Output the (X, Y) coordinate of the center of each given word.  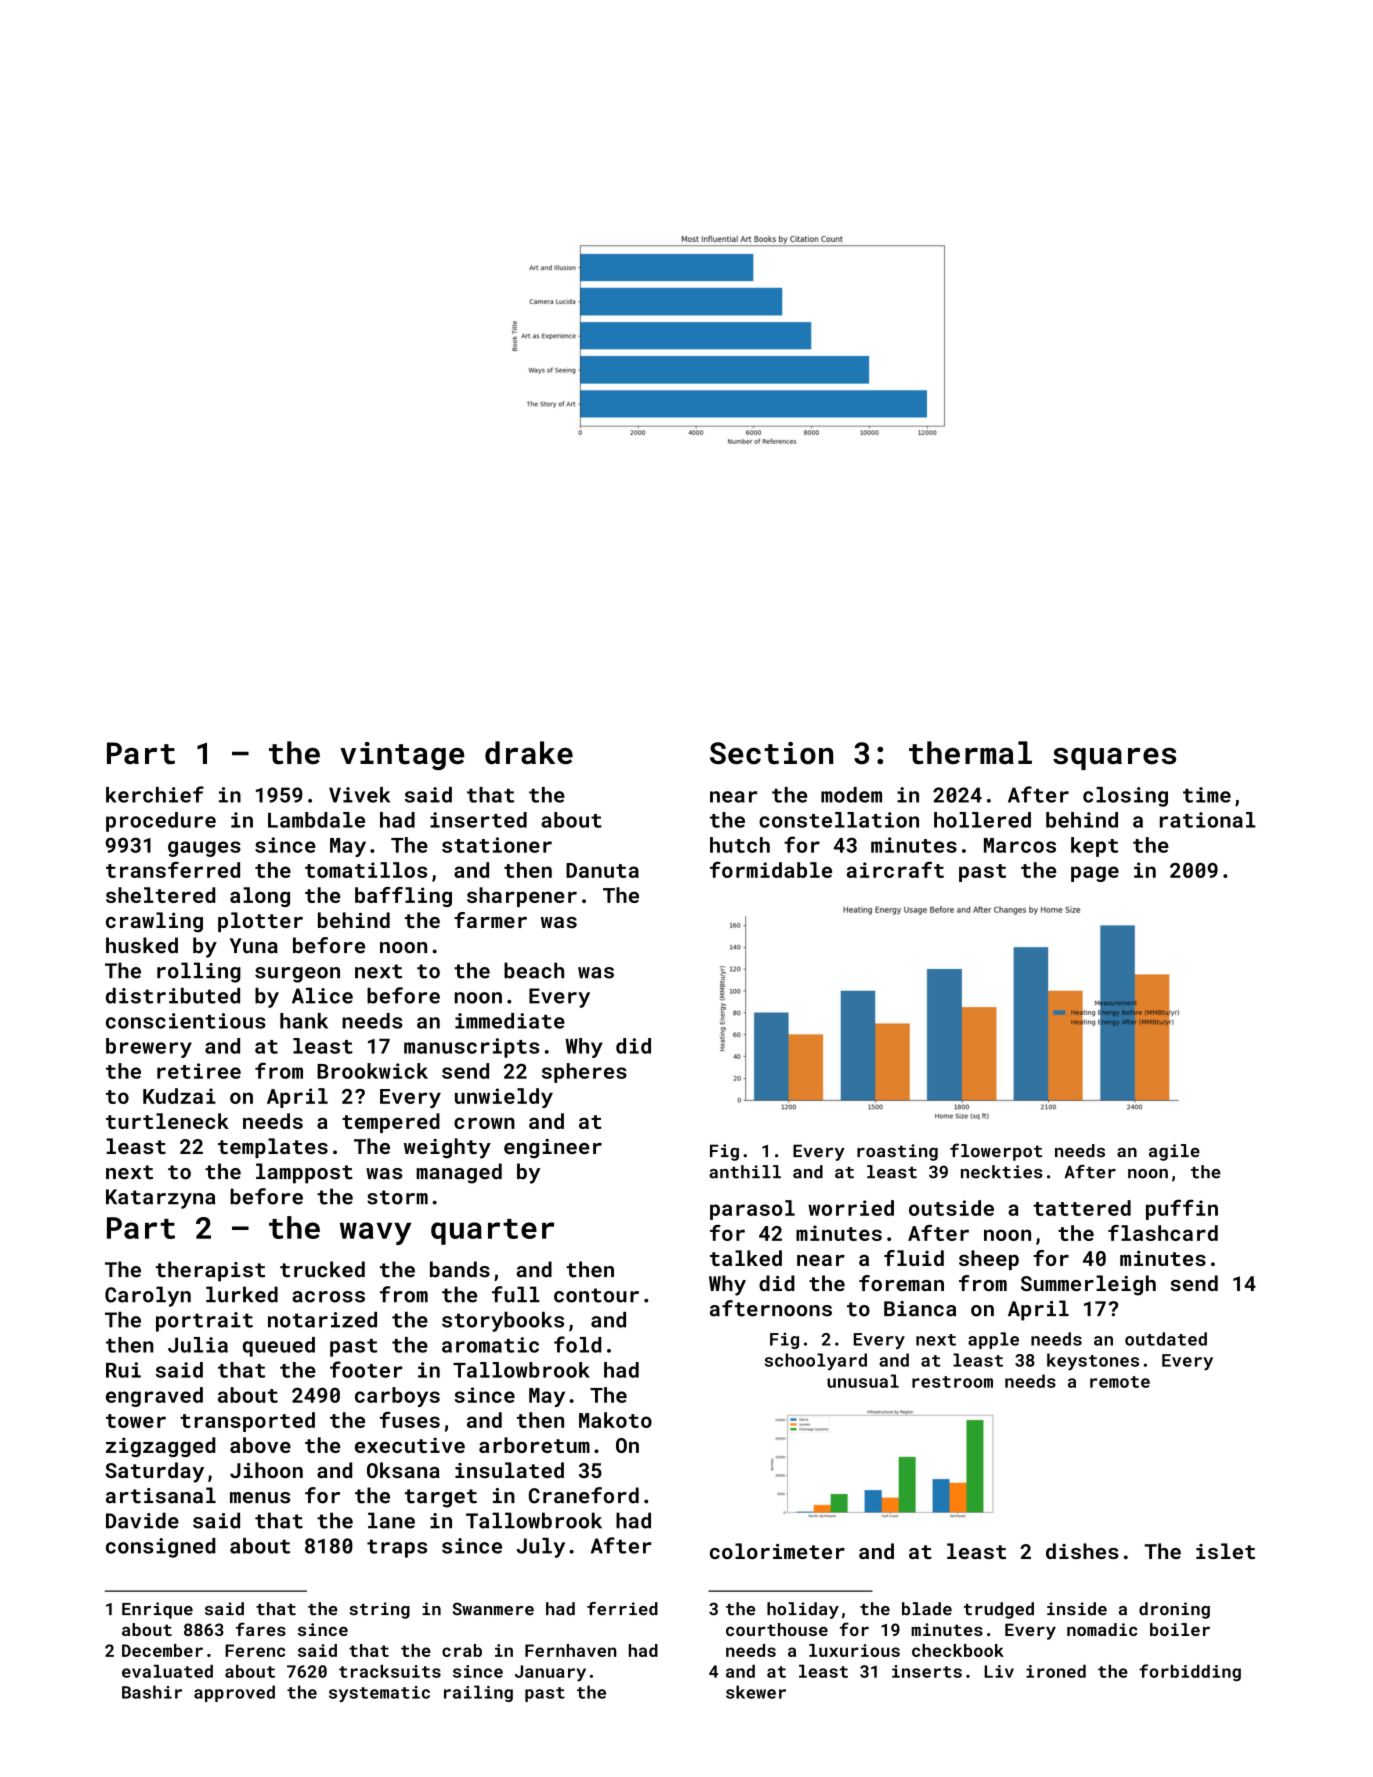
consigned (160, 1548)
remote (1120, 1382)
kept (1094, 847)
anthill (745, 1172)
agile (1174, 1152)
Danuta (602, 870)
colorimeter (777, 1551)
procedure (161, 822)
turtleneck (167, 1121)
